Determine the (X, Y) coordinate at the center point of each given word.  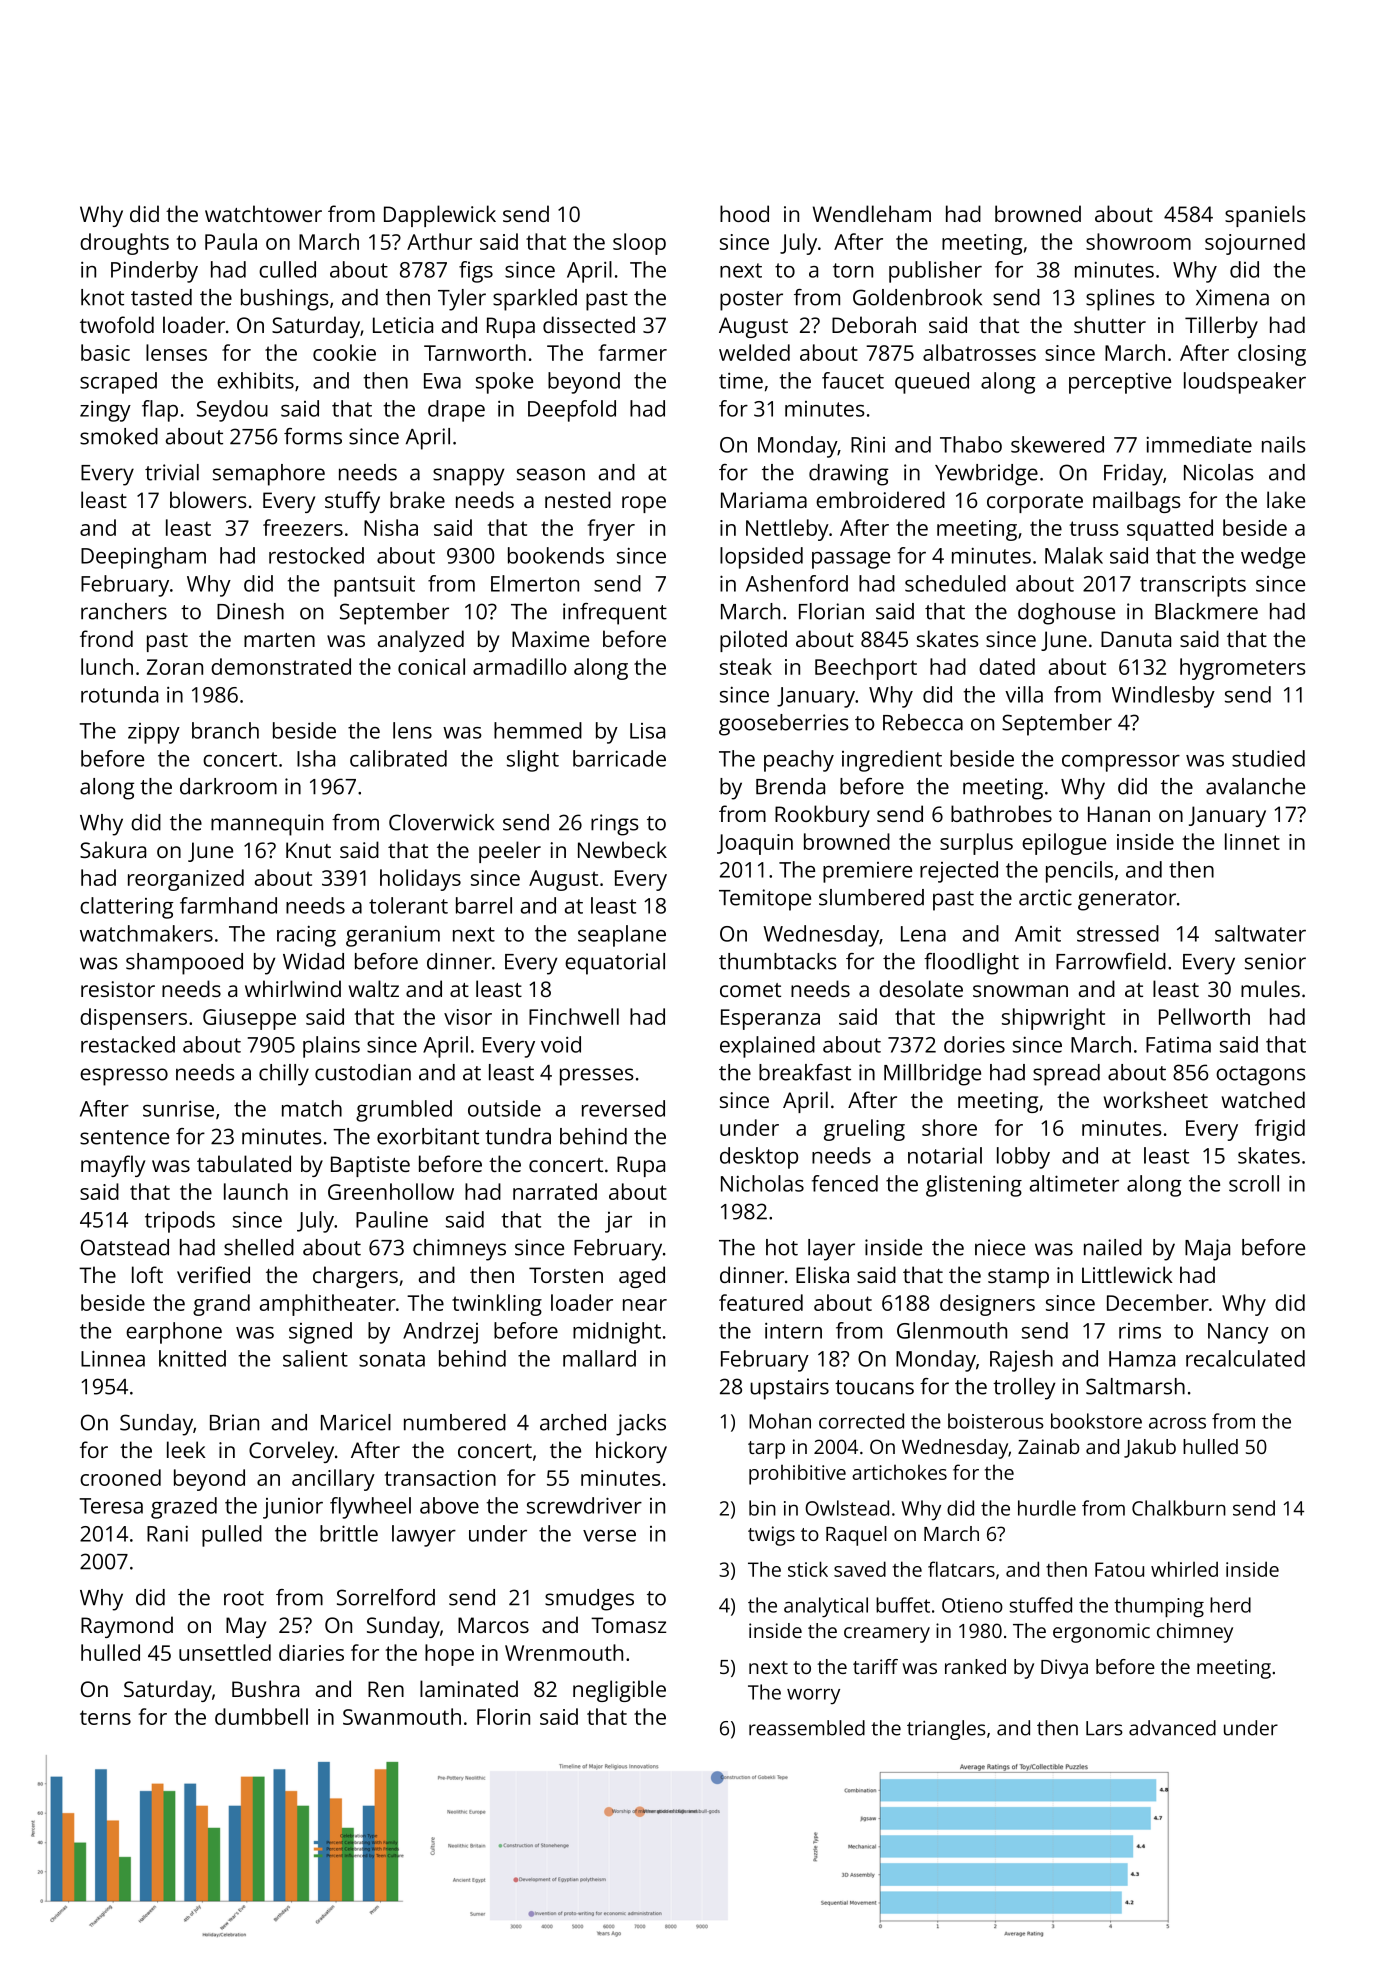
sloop (639, 244)
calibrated (398, 758)
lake (1286, 499)
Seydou (232, 411)
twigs (771, 1536)
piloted (753, 641)
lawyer (424, 1536)
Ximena (1232, 297)
